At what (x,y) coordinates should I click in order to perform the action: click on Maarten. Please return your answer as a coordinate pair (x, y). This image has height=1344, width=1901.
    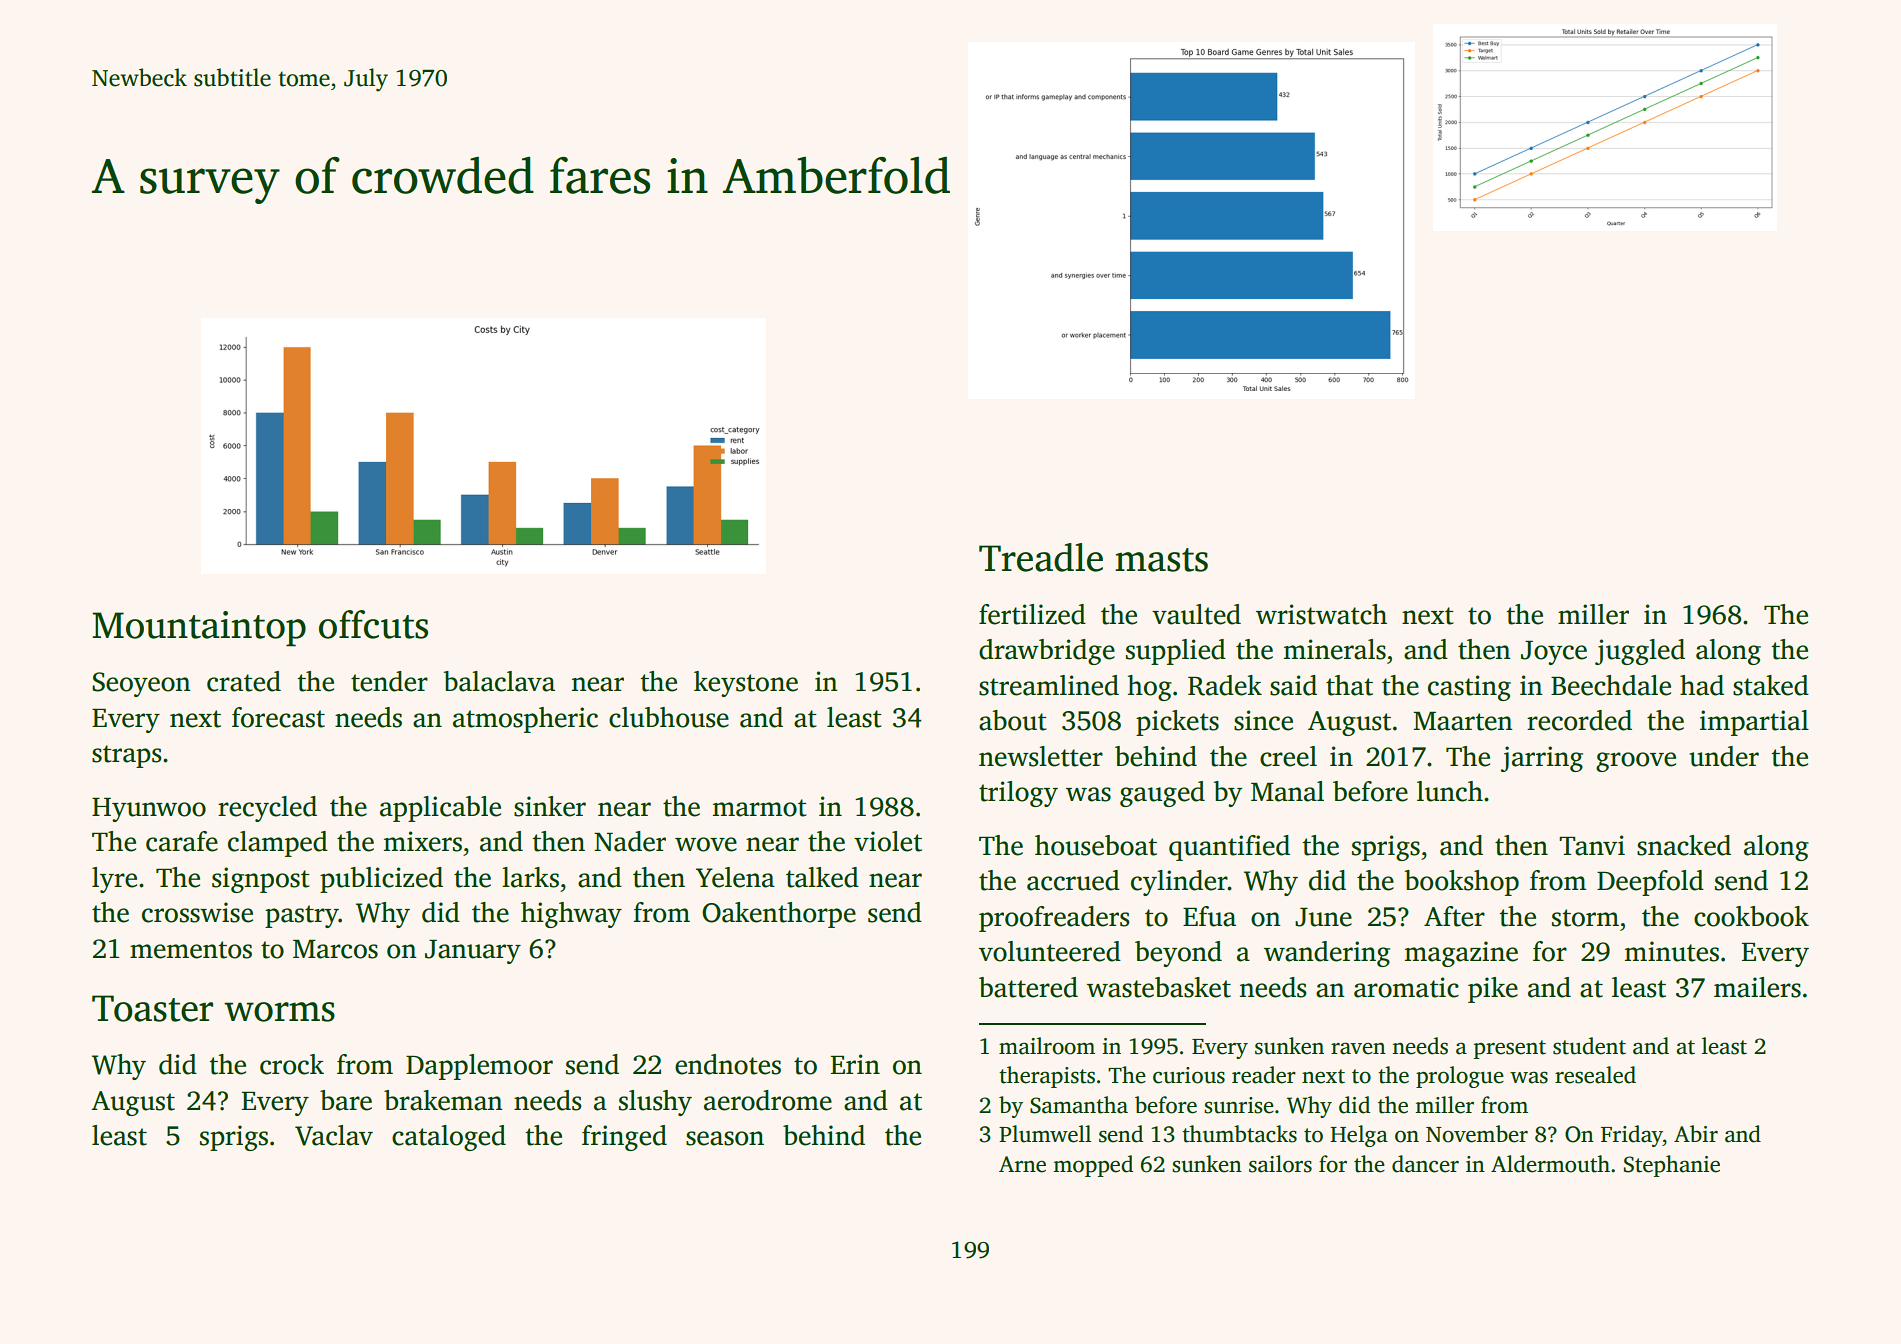
    Looking at the image, I should click on (1463, 721).
